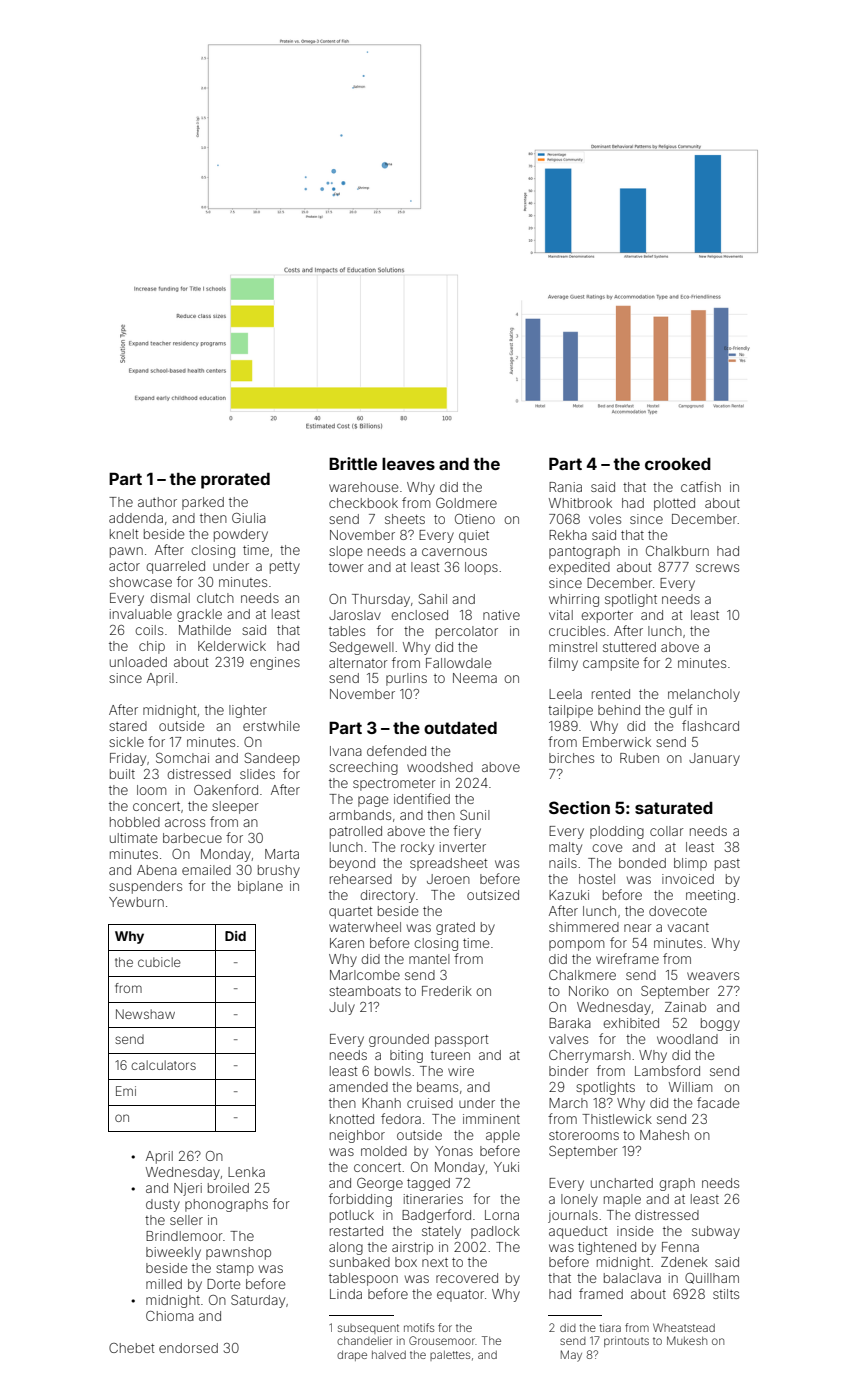 The height and width of the screenshot is (1400, 849). What do you see at coordinates (235, 481) in the screenshot?
I see `prorated` at bounding box center [235, 481].
